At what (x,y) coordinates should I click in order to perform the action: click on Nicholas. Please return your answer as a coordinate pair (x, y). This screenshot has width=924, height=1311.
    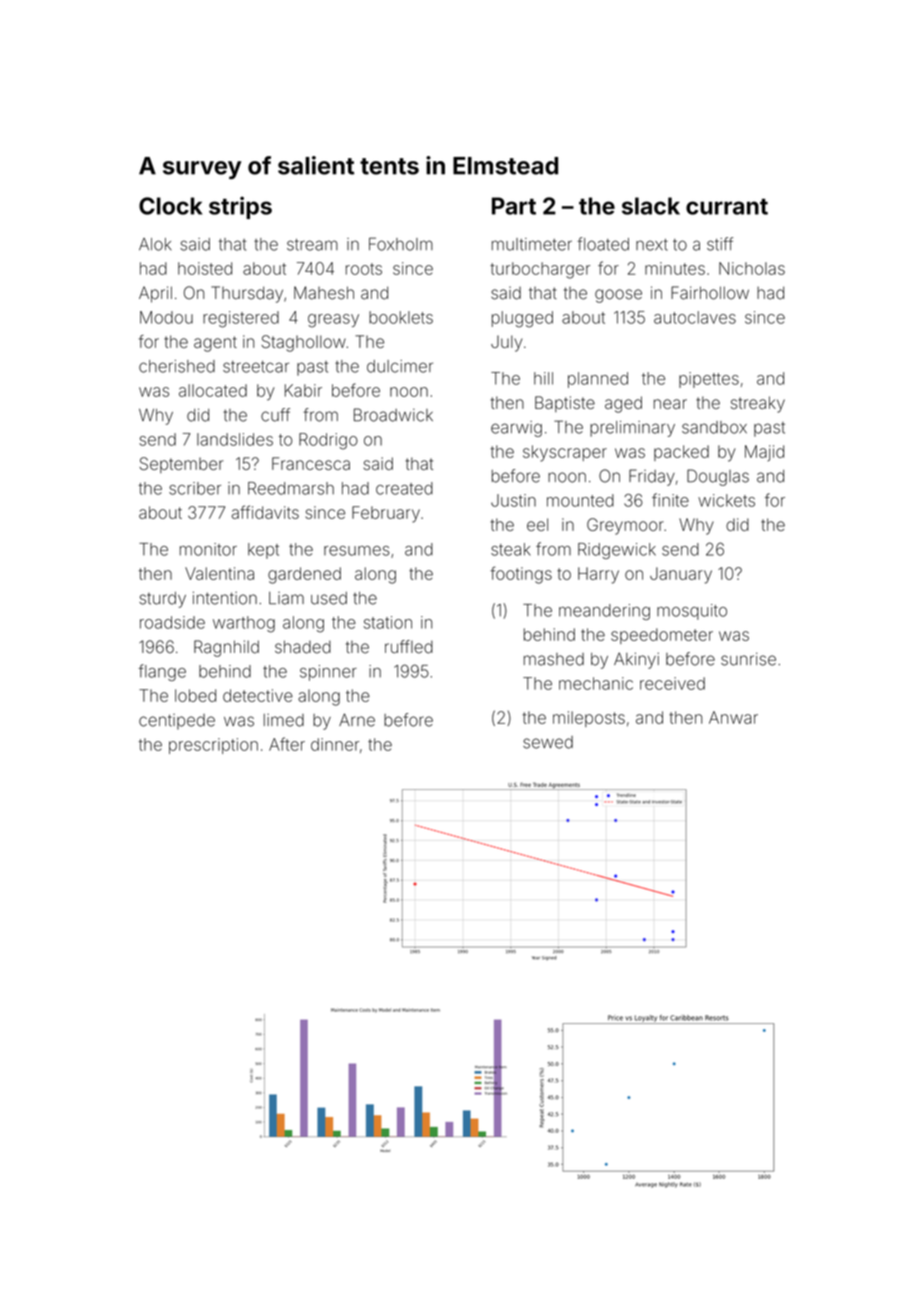
    Looking at the image, I should click on (752, 268).
